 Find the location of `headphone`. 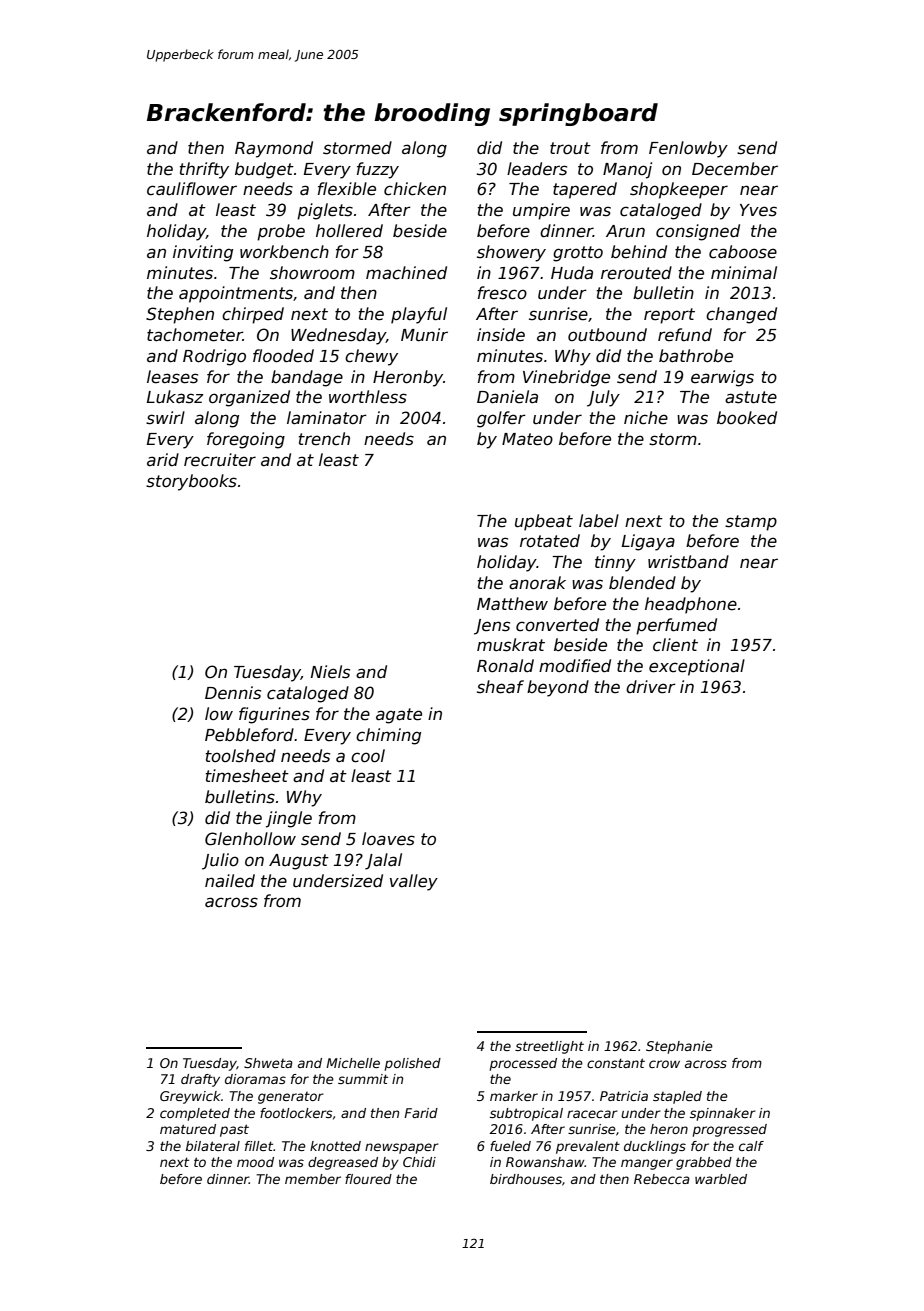

headphone is located at coordinates (691, 605).
